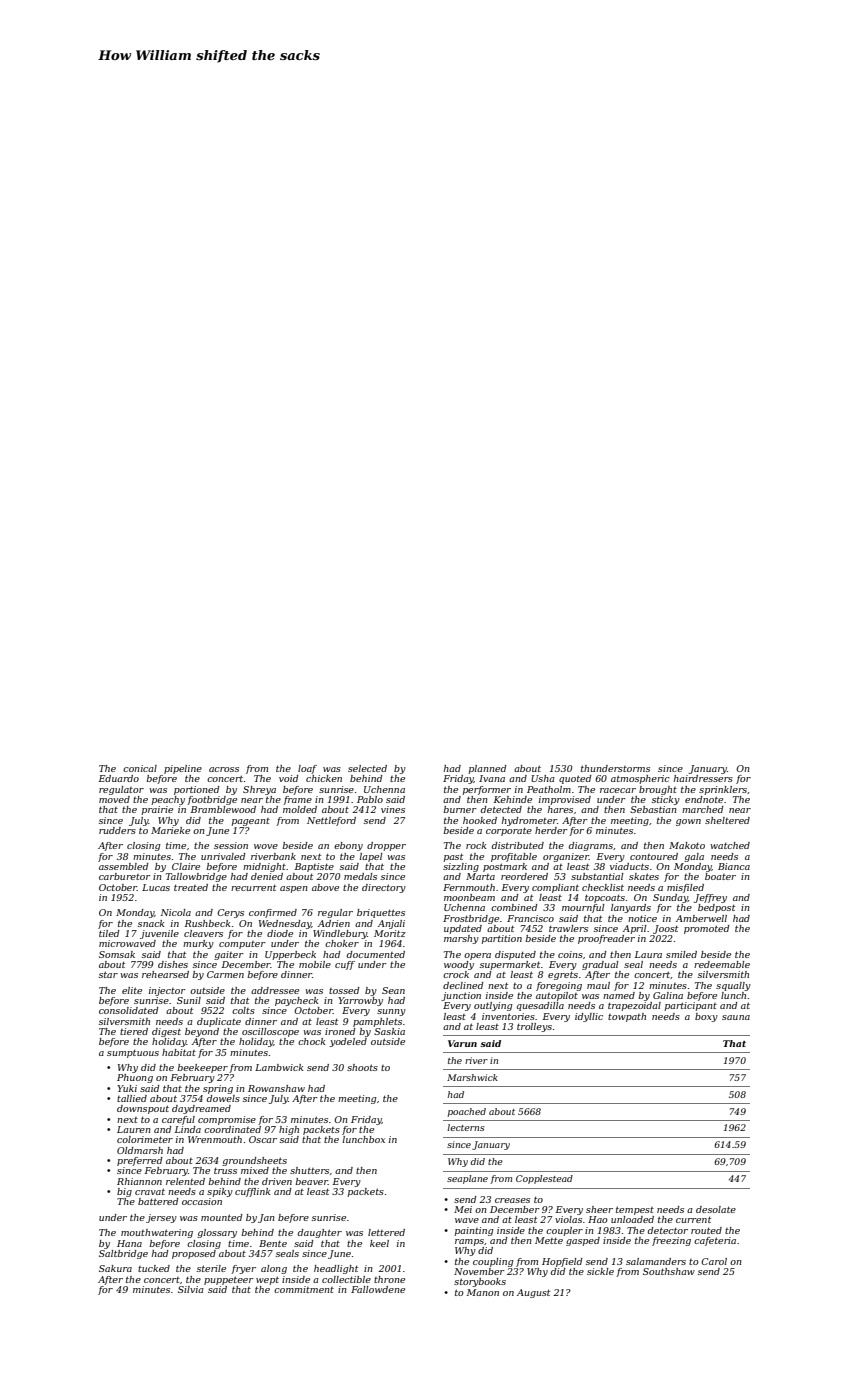 This image has width=849, height=1400. I want to click on Anjali, so click(391, 924).
